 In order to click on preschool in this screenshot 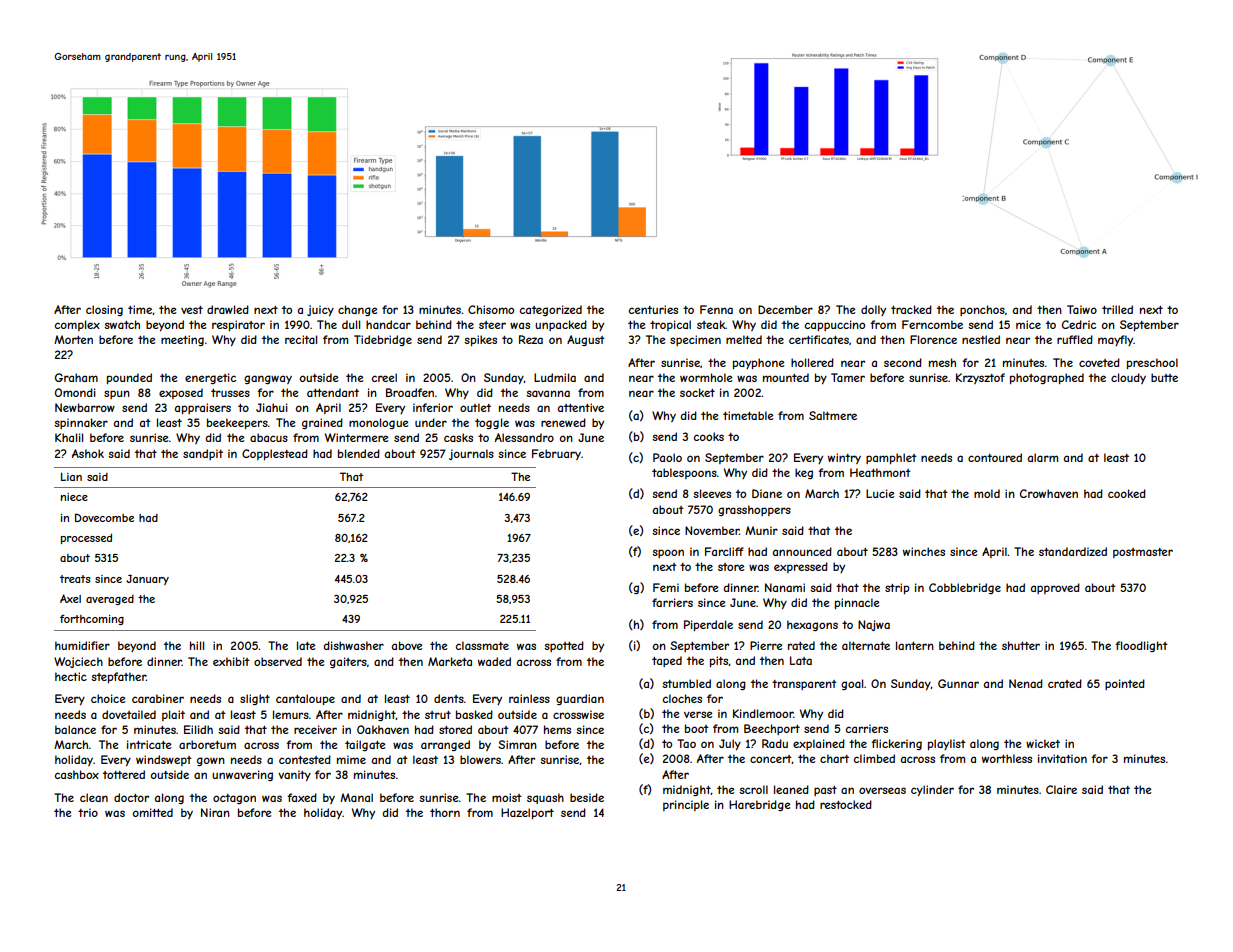, I will do `click(1152, 363)`.
